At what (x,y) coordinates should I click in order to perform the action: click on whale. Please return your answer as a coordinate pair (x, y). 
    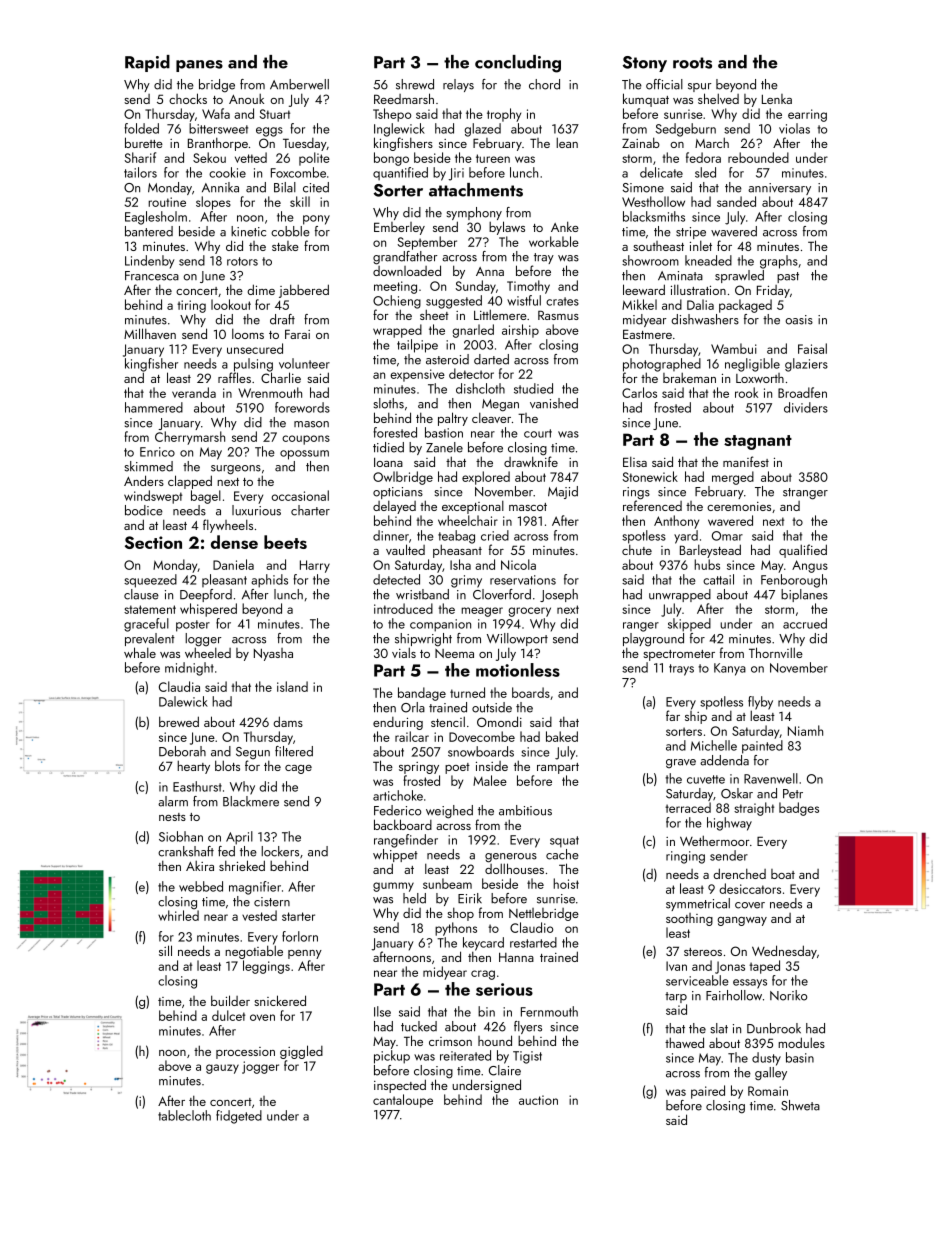
    Looking at the image, I should click on (140, 652).
